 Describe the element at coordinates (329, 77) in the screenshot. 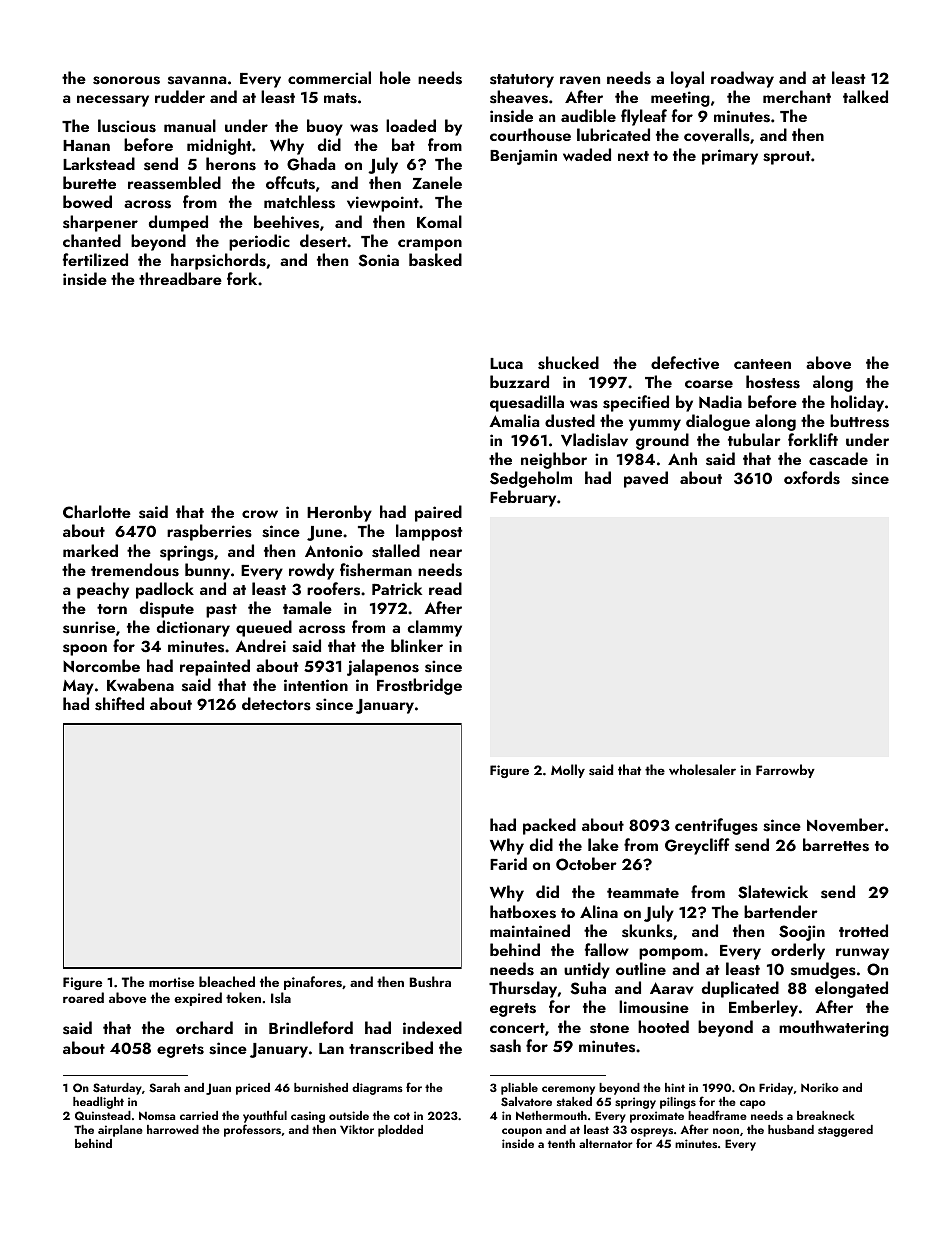

I see `commercial` at that location.
